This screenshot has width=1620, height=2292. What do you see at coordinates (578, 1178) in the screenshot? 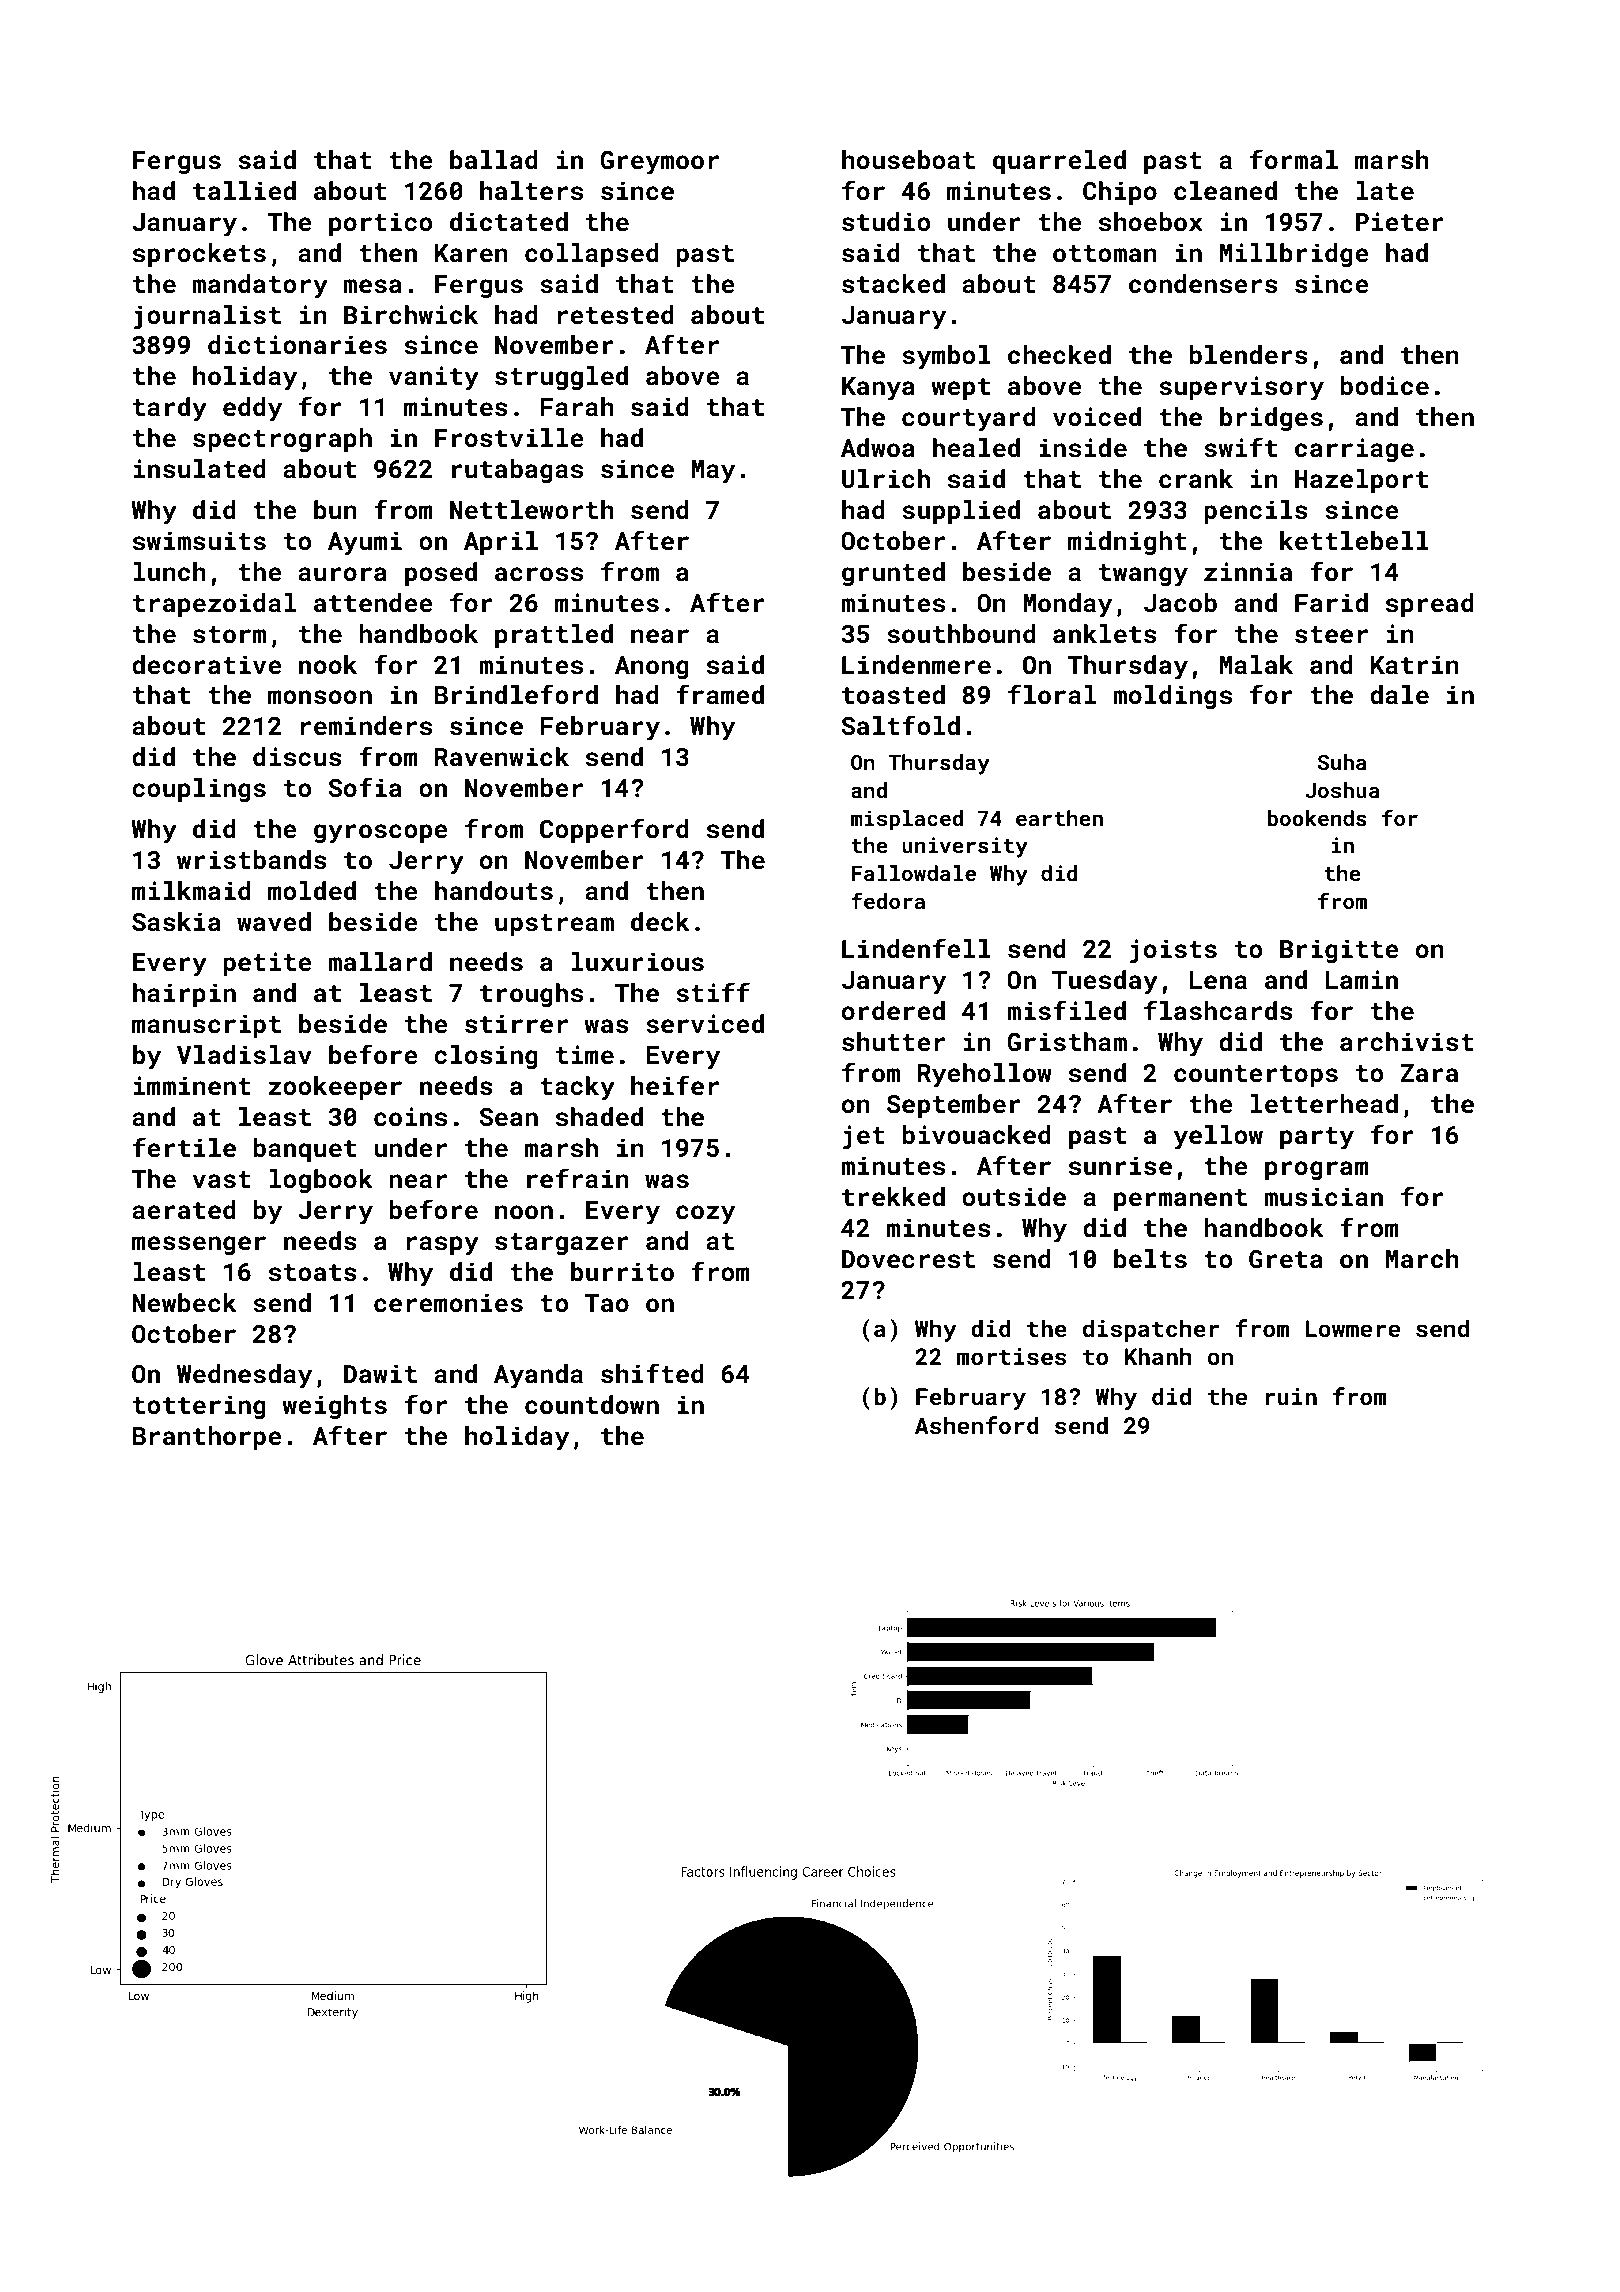
I see `refrain` at bounding box center [578, 1178].
